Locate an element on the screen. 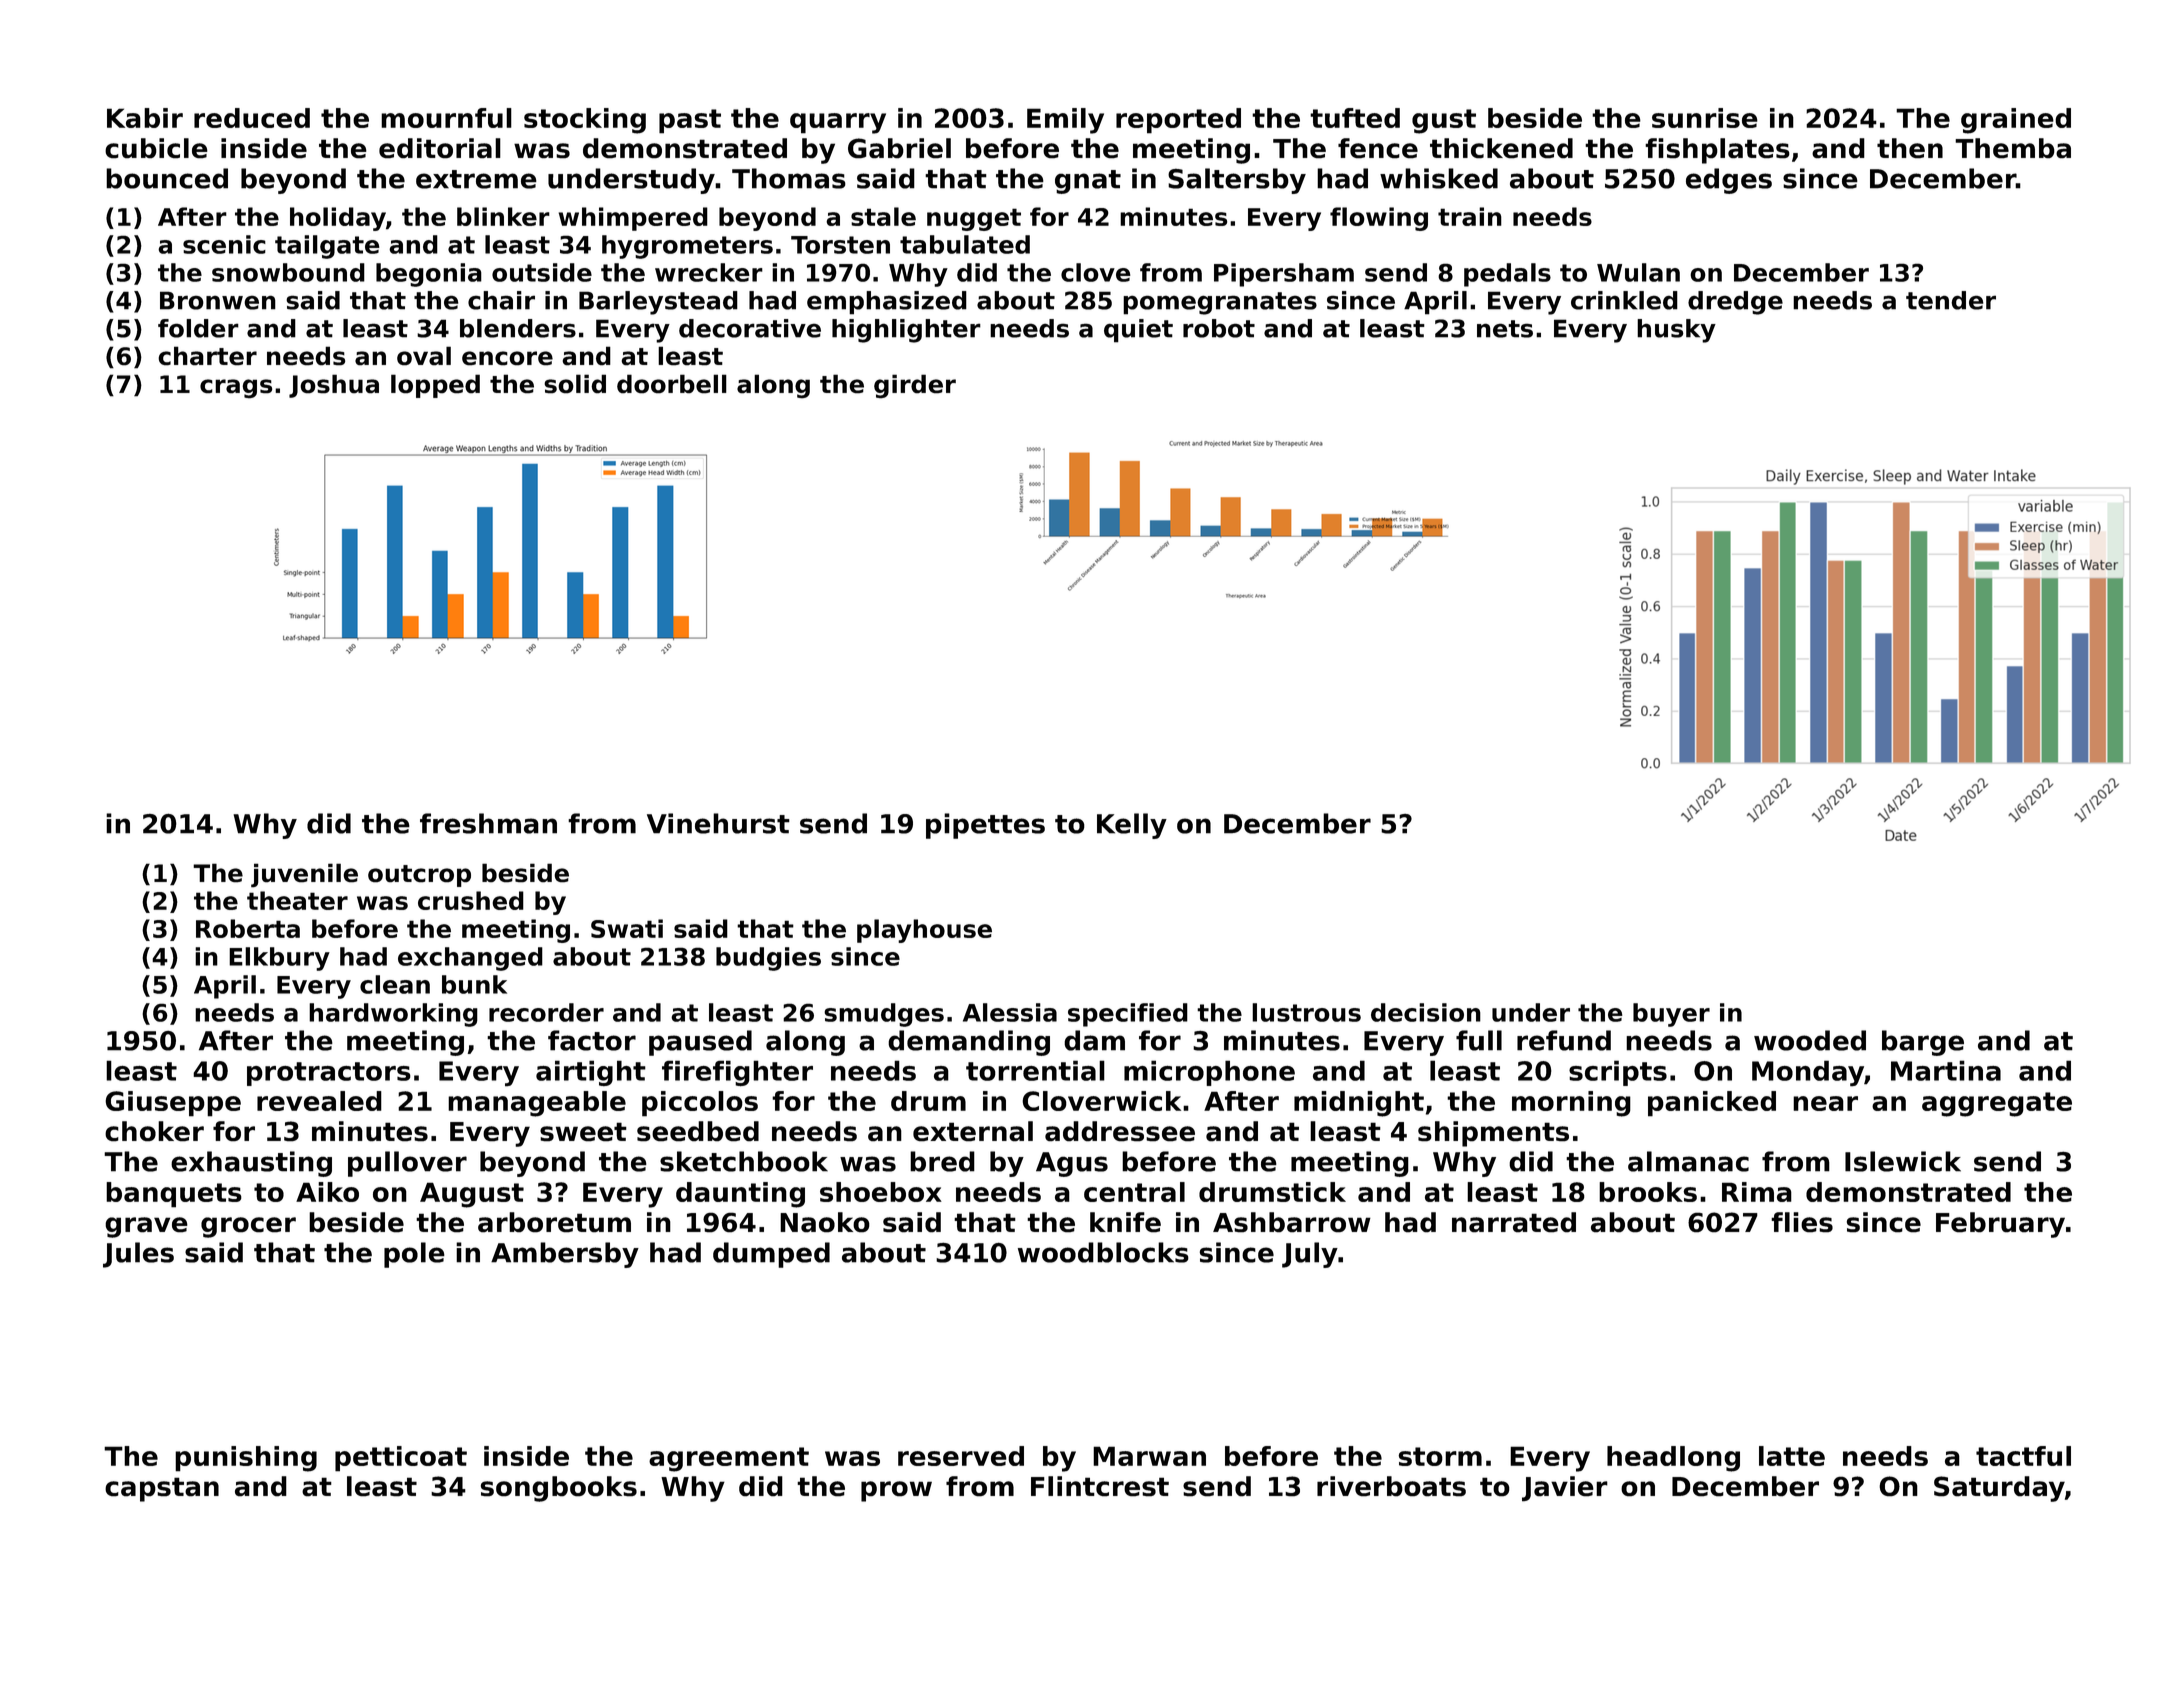 The image size is (2178, 1683). decision is located at coordinates (1426, 1012).
